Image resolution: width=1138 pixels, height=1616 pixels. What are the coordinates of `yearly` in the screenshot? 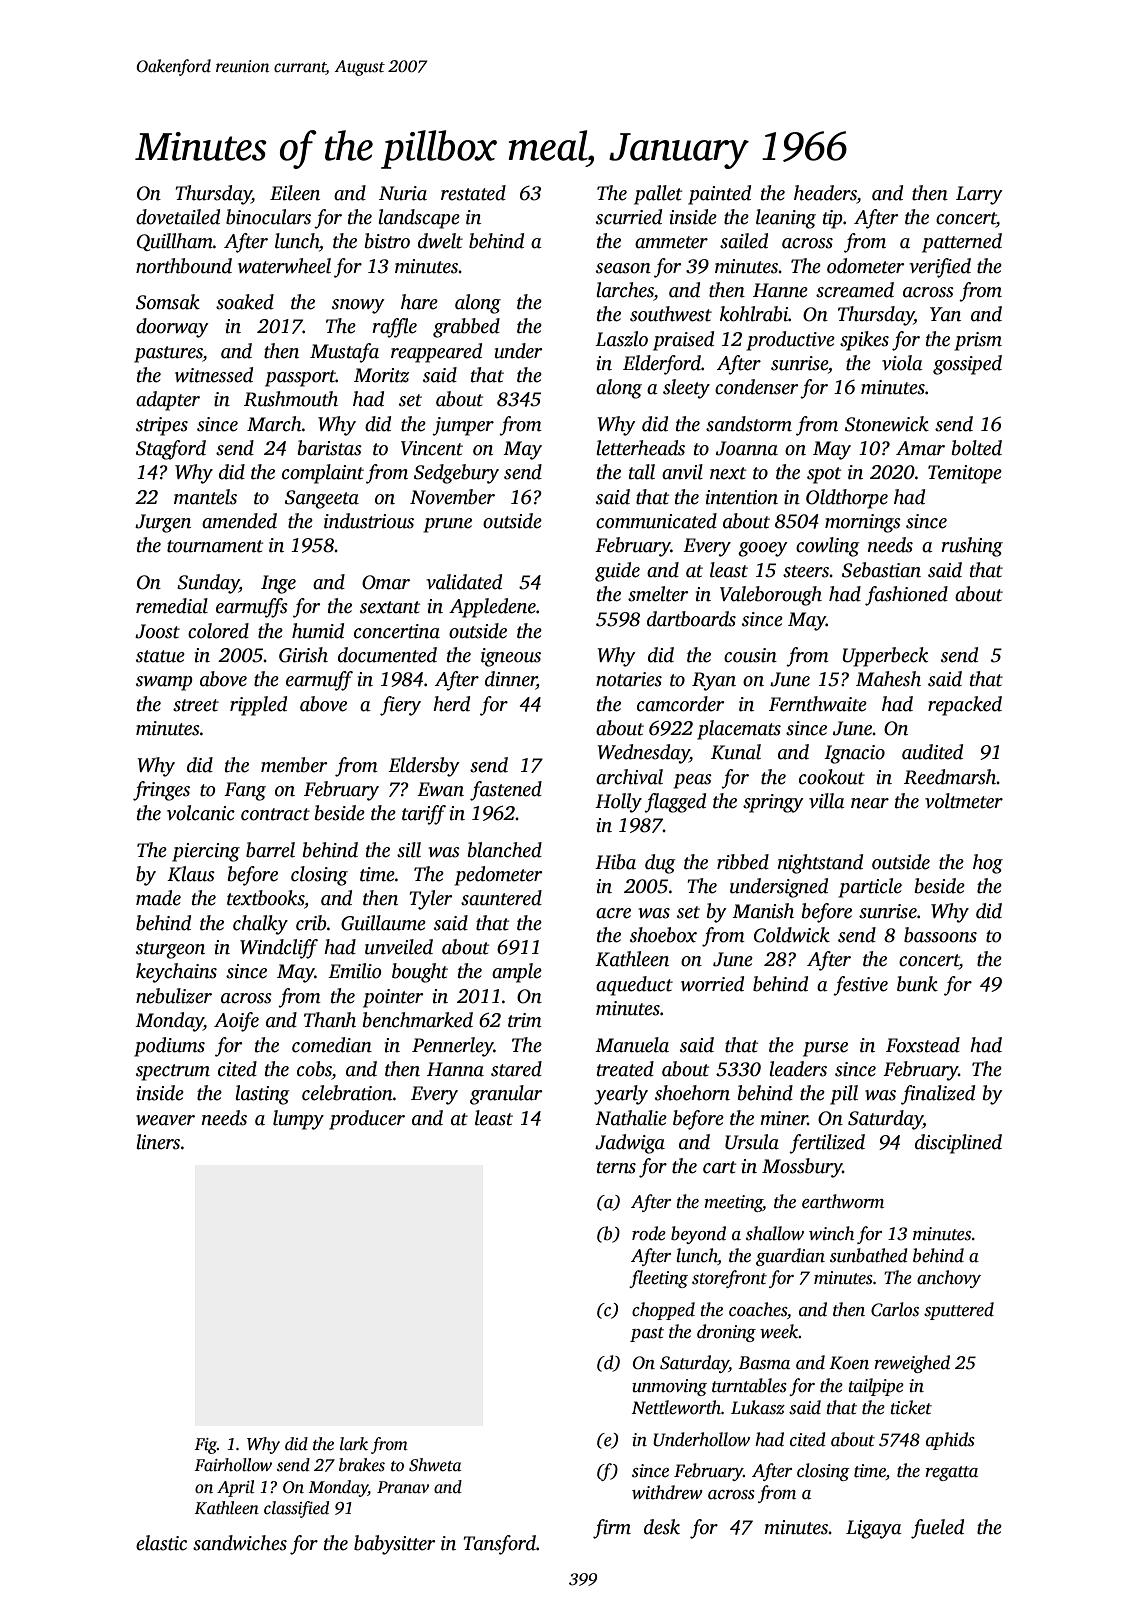 It's located at (621, 1095).
